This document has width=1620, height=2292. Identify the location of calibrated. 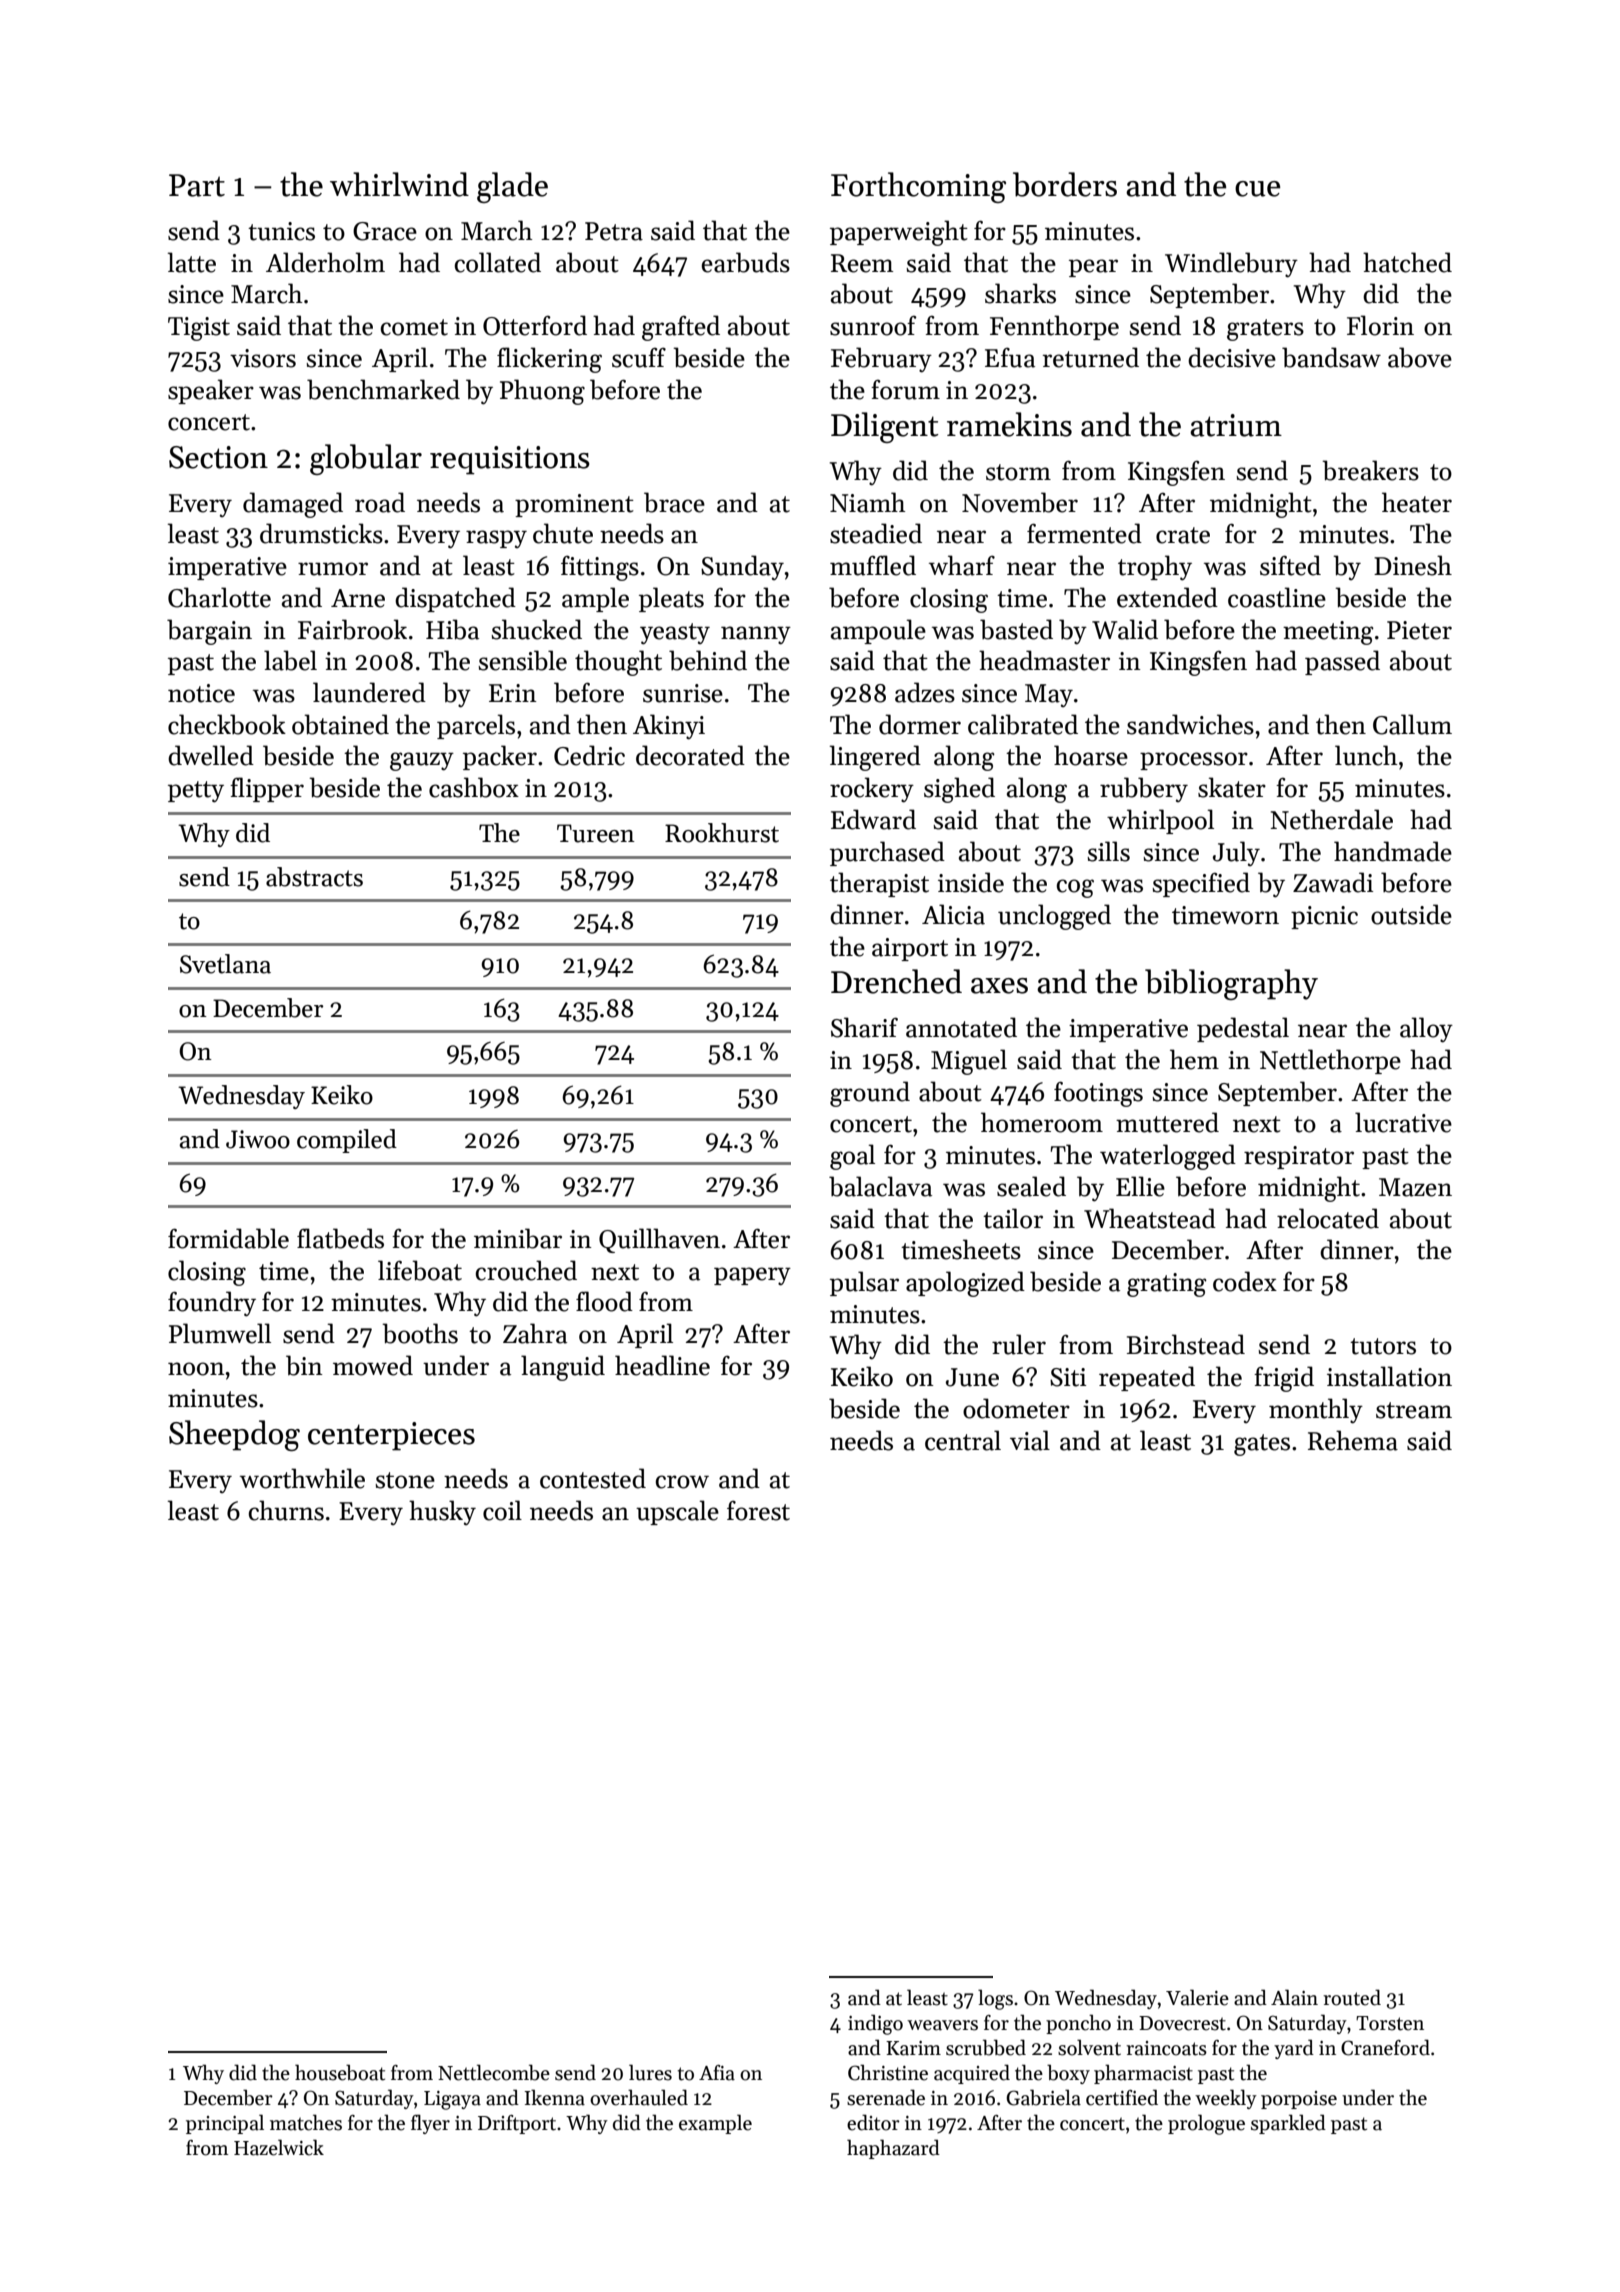
(1023, 724).
